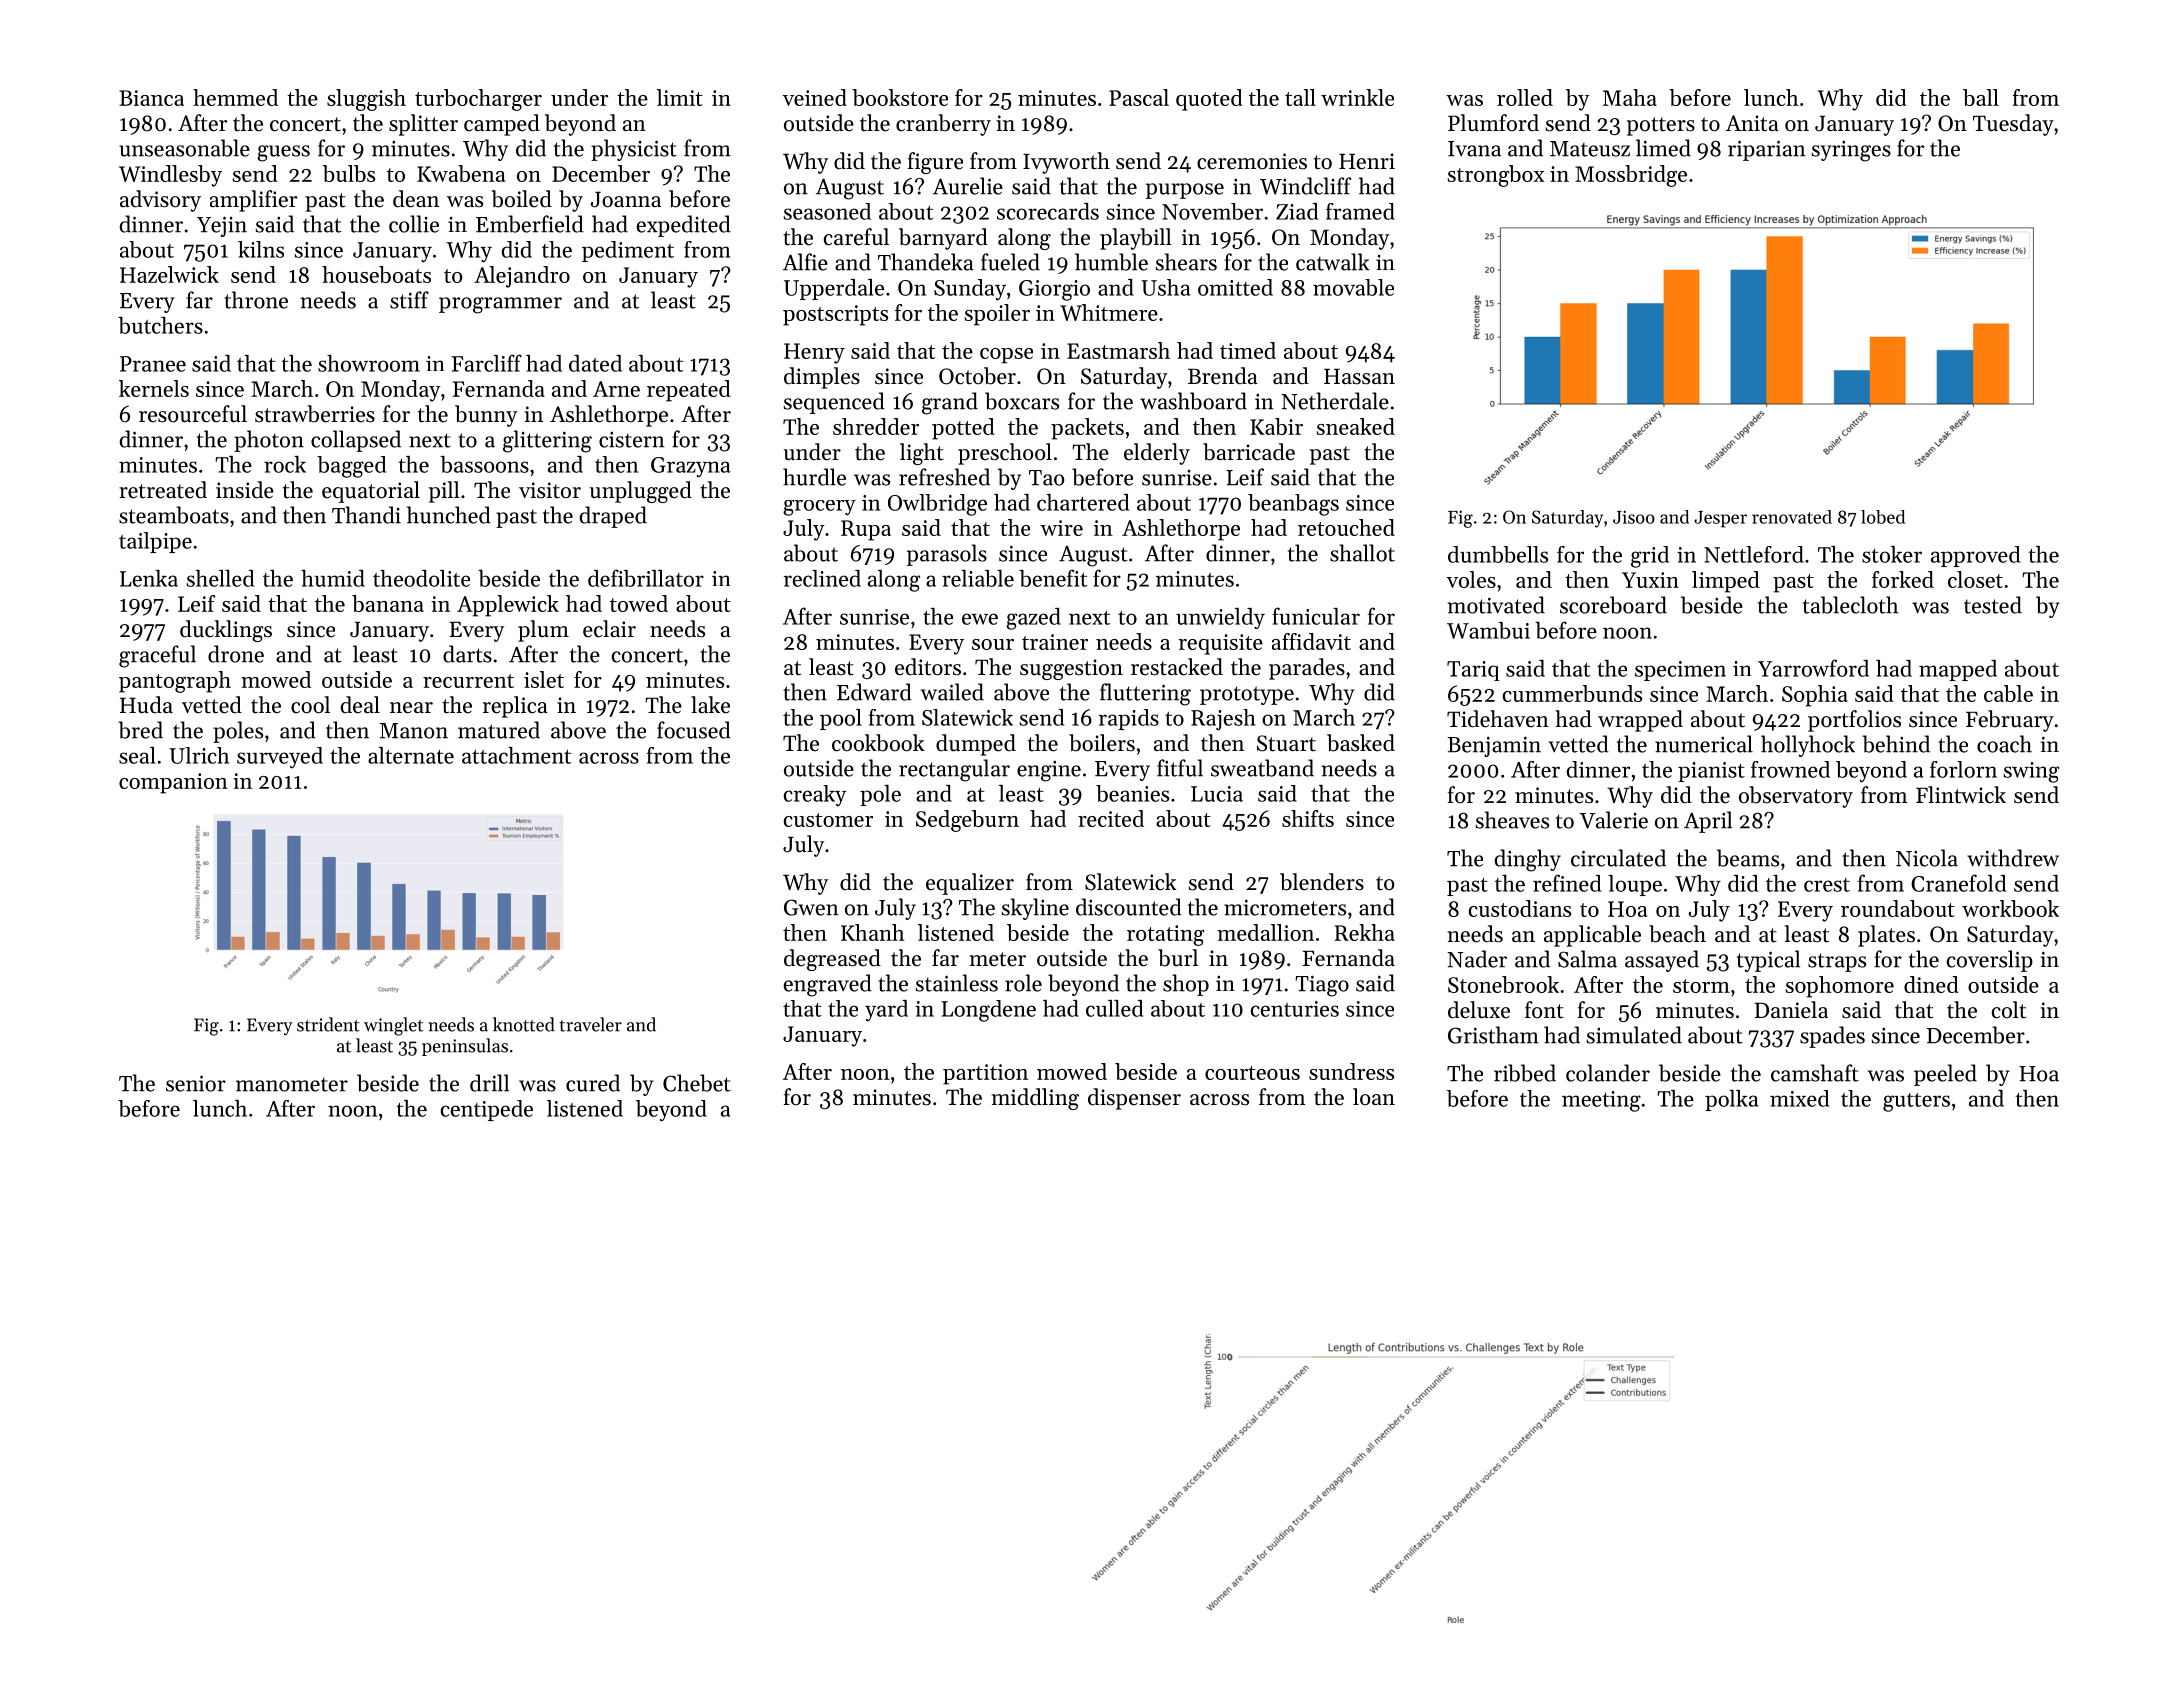 This screenshot has width=2178, height=1683. What do you see at coordinates (360, 705) in the screenshot?
I see `deal` at bounding box center [360, 705].
